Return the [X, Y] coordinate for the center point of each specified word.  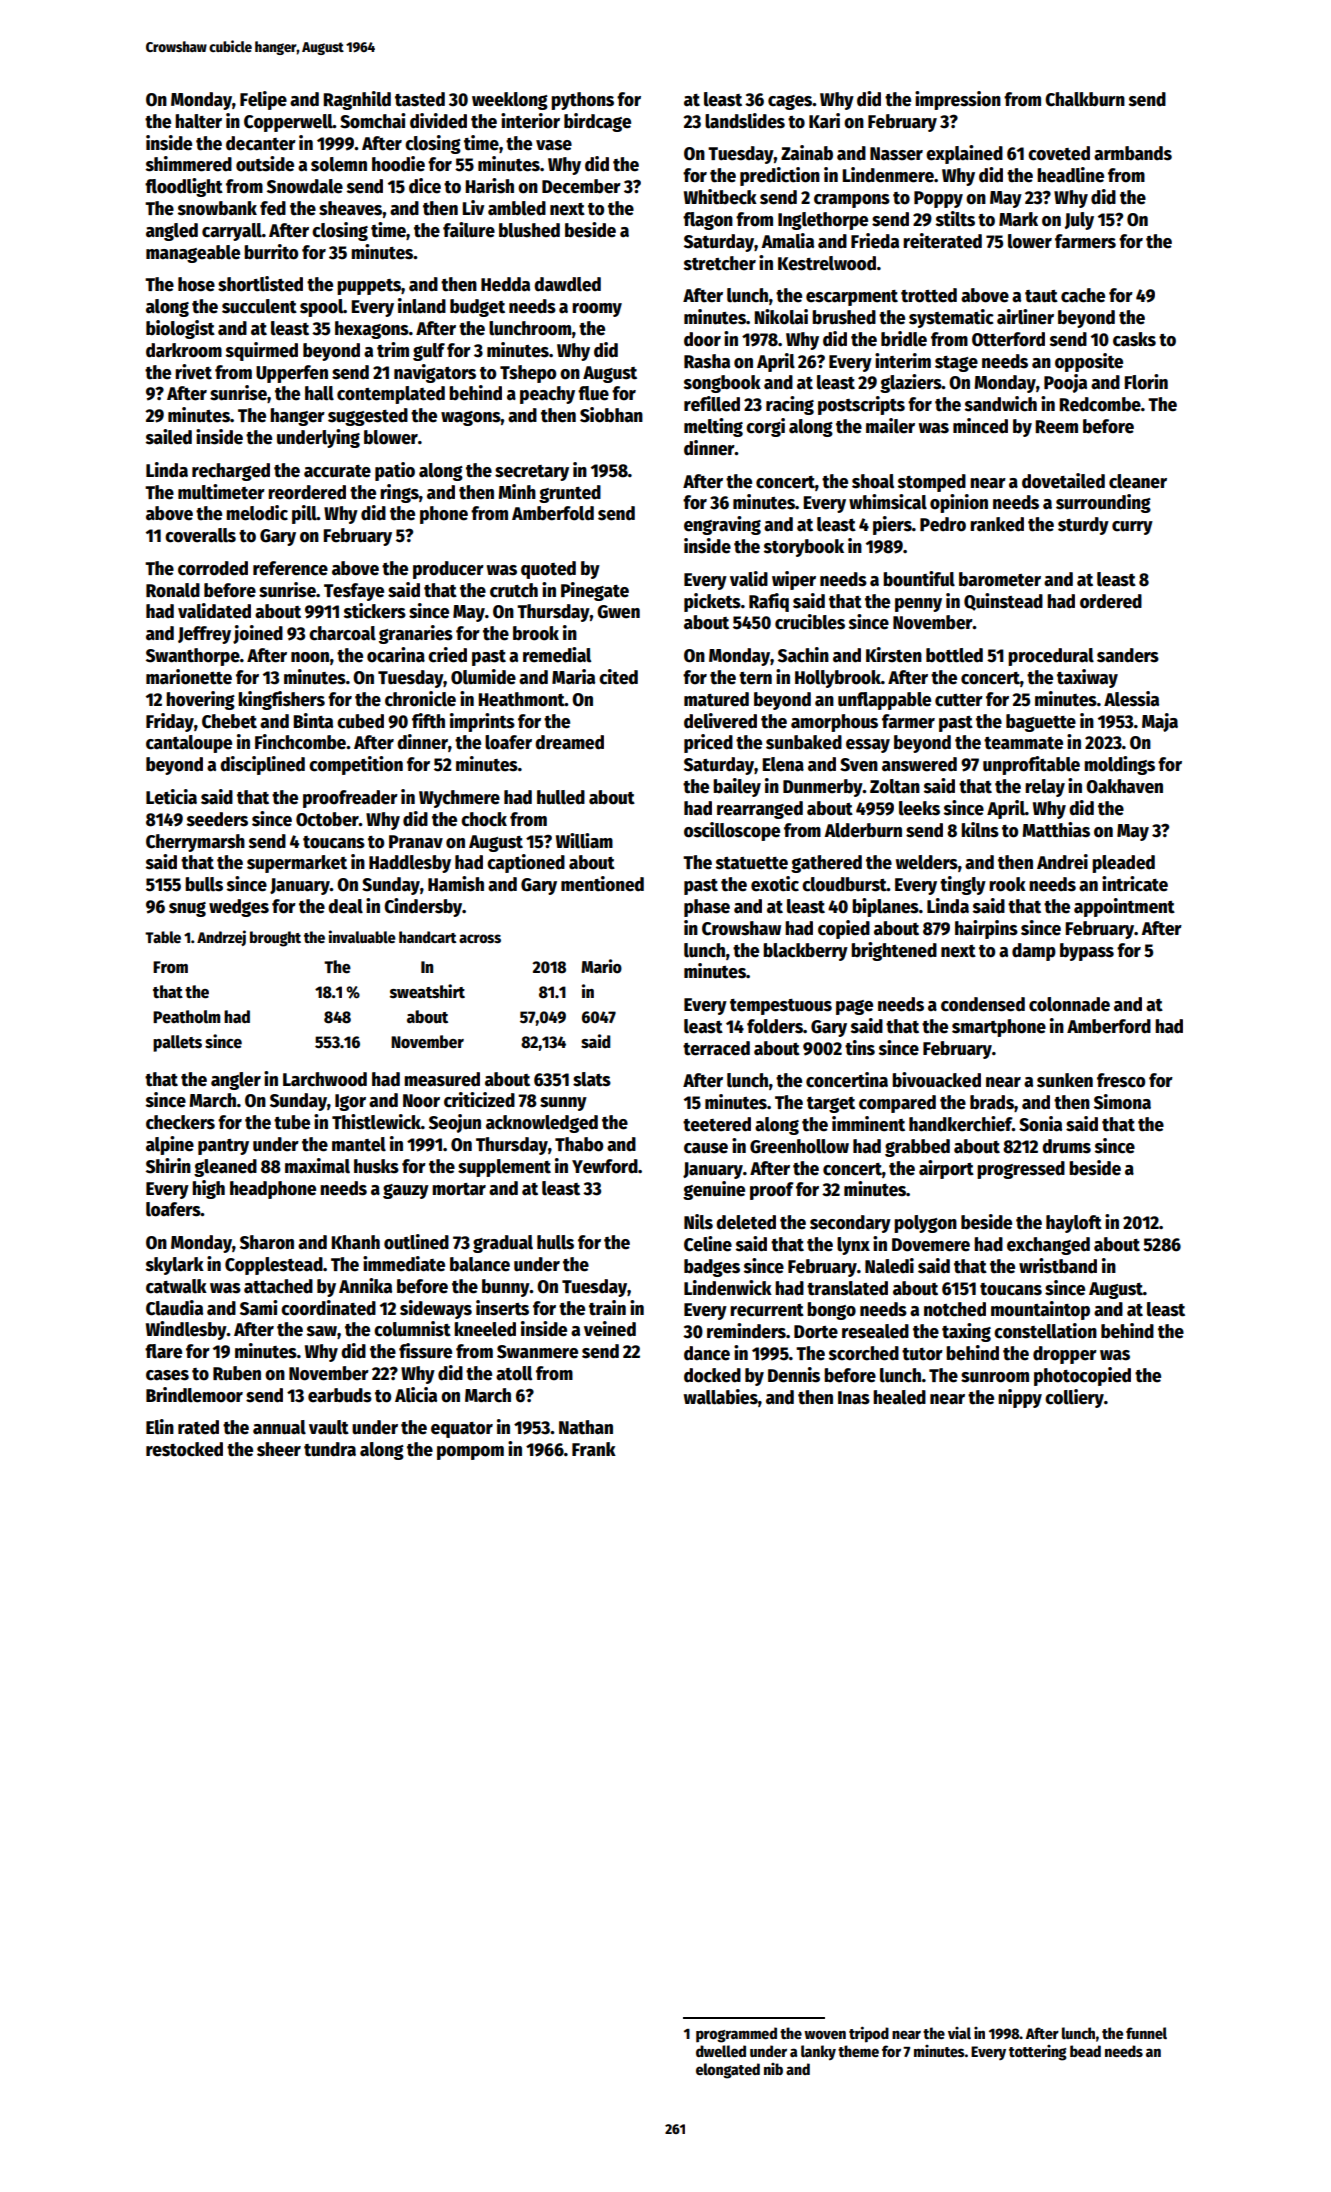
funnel [1146, 2033]
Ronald [173, 590]
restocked [184, 1449]
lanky [818, 2053]
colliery [1074, 1398]
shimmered [189, 164]
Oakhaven [1124, 786]
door [702, 339]
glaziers [911, 383]
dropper [1065, 1355]
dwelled [721, 2051]
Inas [854, 1398]
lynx [853, 1246]
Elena [783, 764]
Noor [421, 1101]
